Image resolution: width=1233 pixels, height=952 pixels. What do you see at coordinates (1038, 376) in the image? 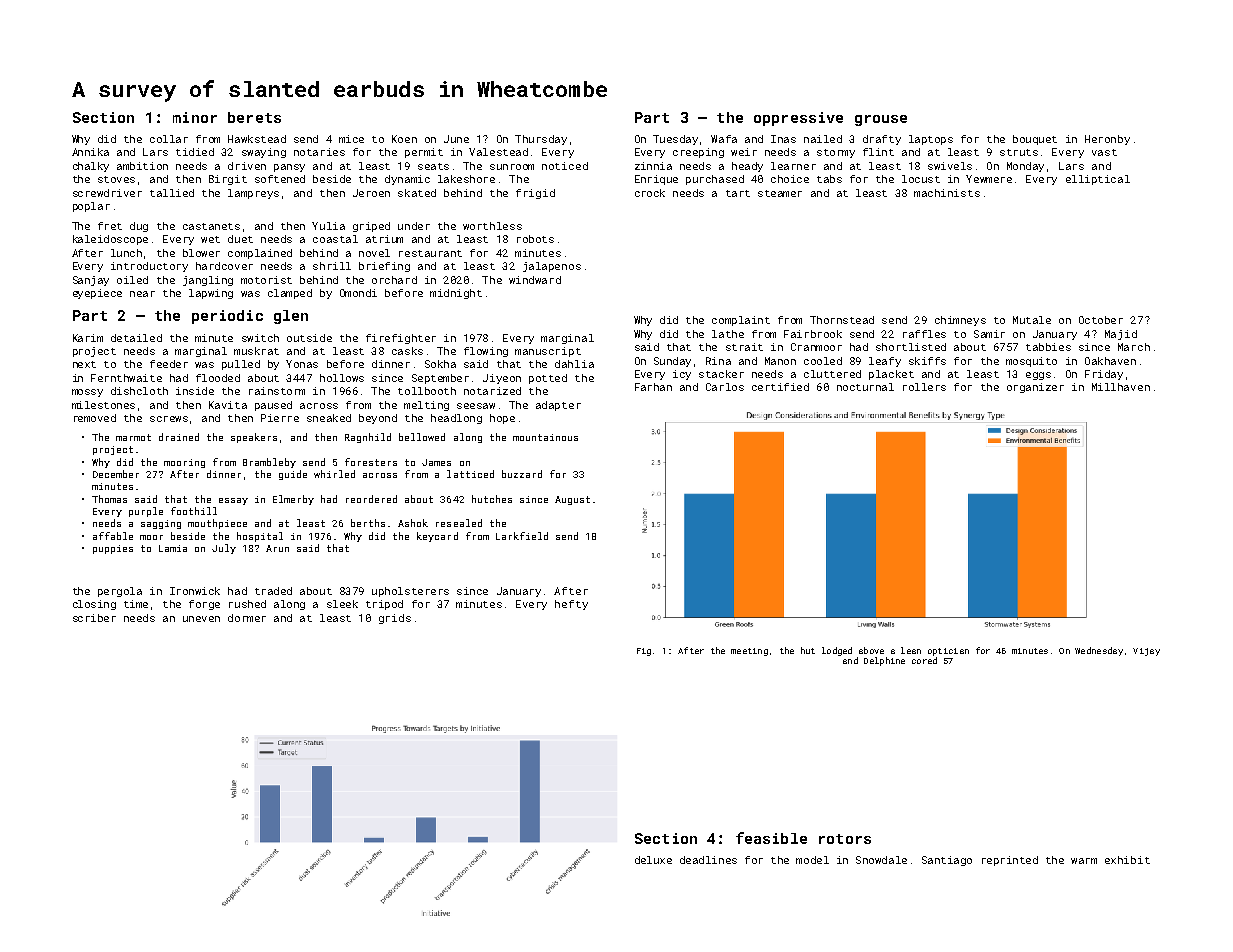
I see `eggs` at bounding box center [1038, 376].
